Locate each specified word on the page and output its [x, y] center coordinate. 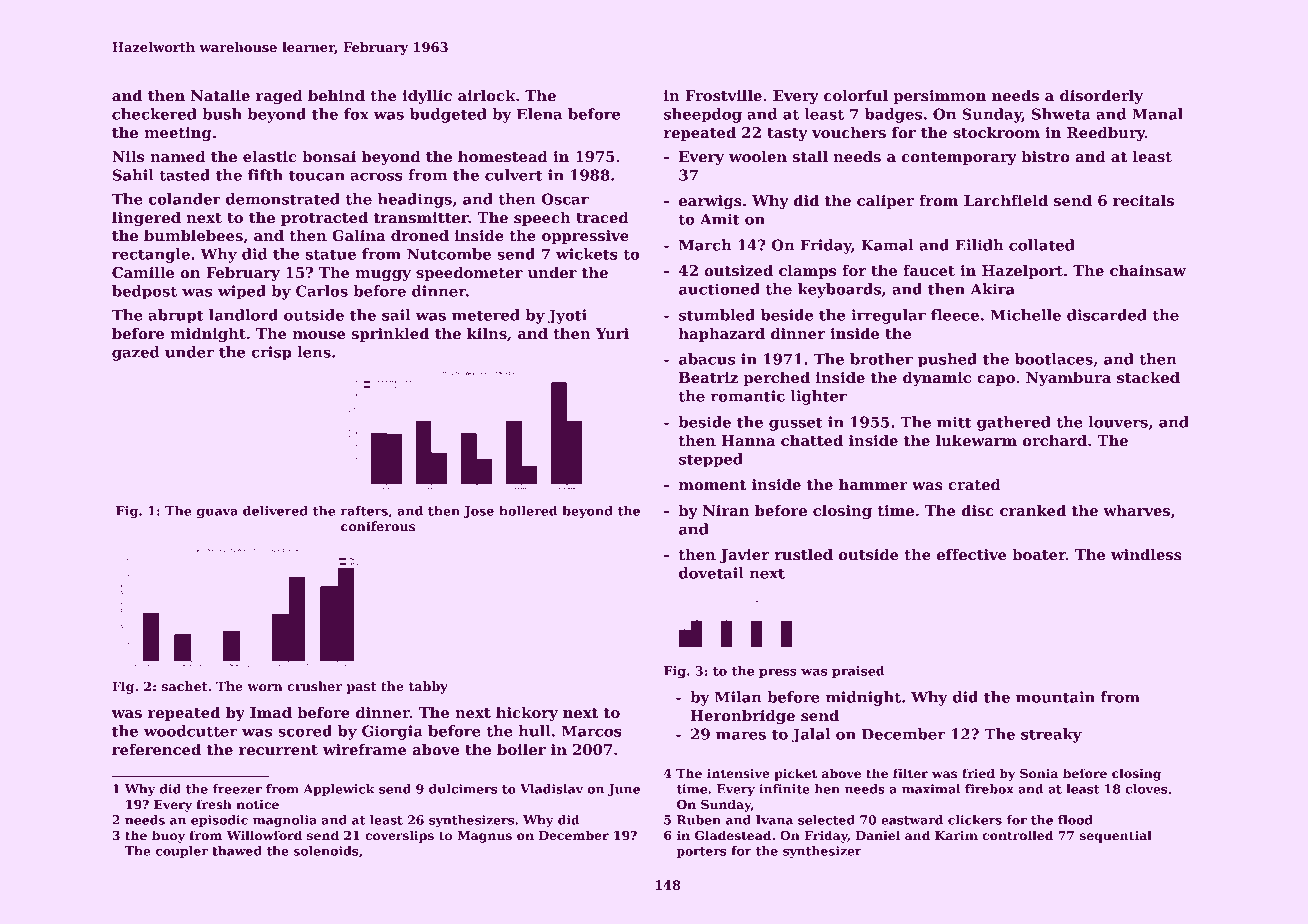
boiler [521, 749]
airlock [487, 95]
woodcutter [191, 731]
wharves [1136, 510]
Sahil [133, 175]
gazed [135, 353]
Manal [1157, 114]
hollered [528, 511]
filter [910, 773]
